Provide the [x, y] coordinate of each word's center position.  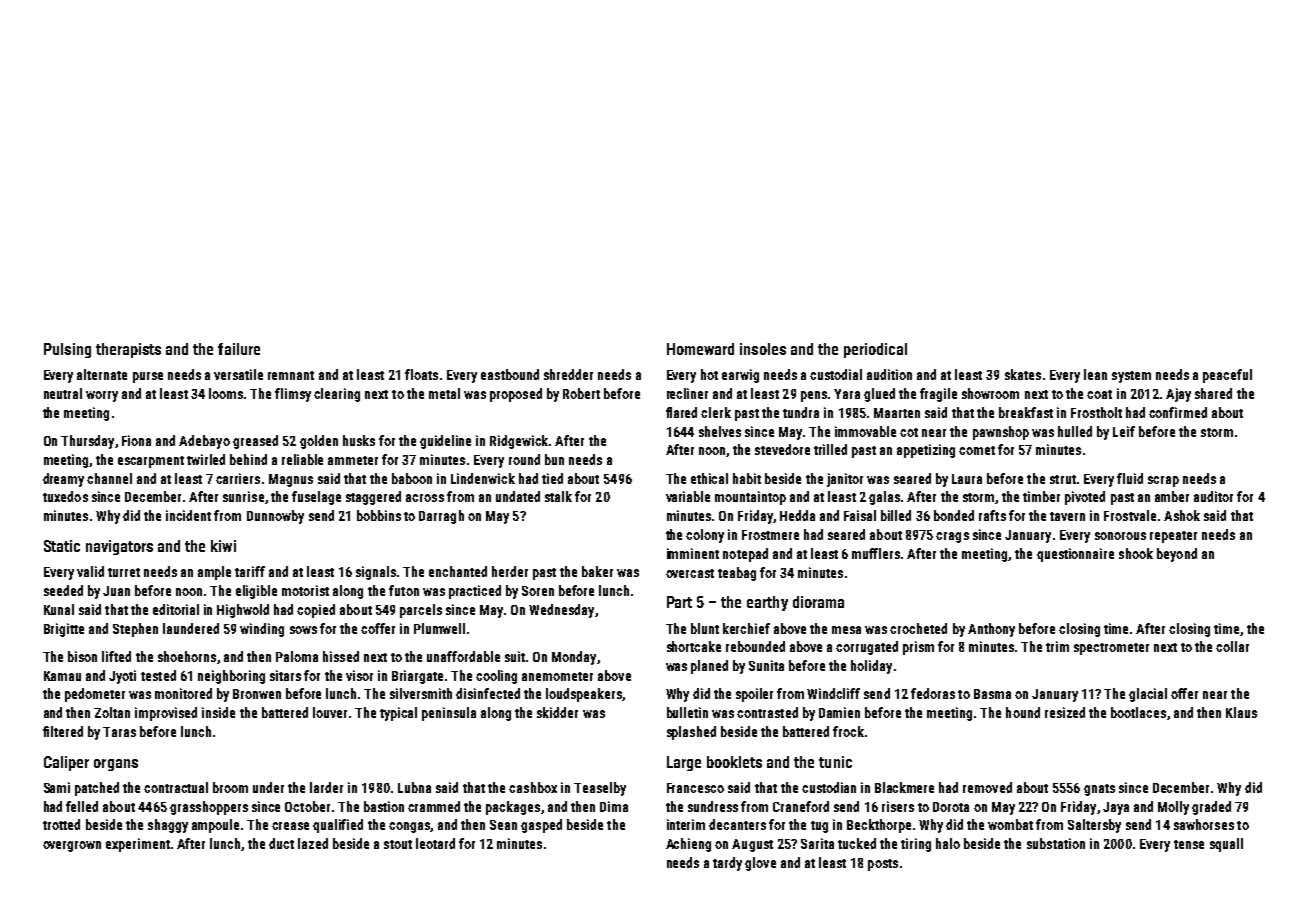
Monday [574, 658]
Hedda [797, 515]
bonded [954, 515]
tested [158, 675]
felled [82, 806]
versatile [238, 374]
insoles [763, 349]
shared [1213, 393]
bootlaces [1138, 712]
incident [188, 515]
